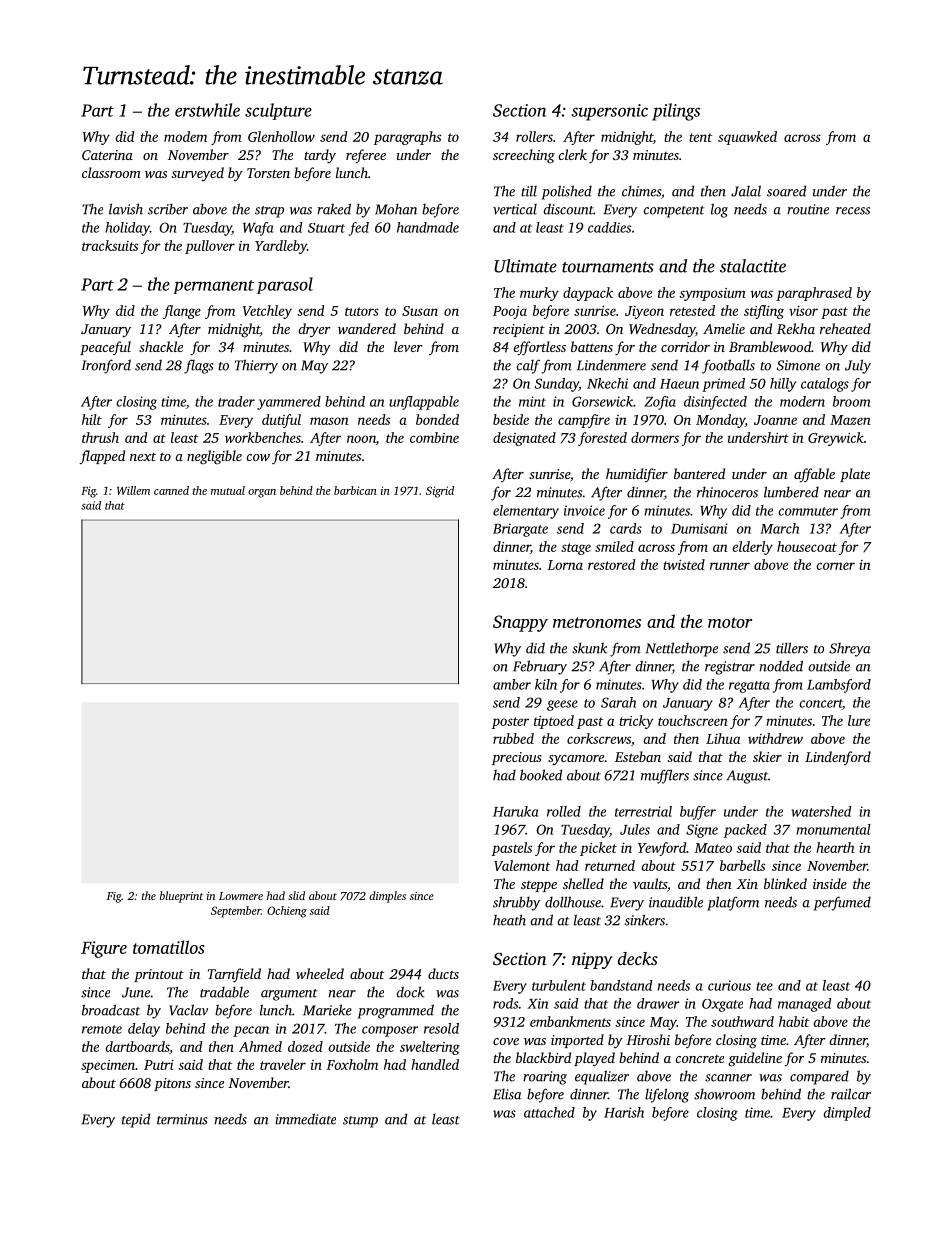 This screenshot has width=952, height=1233. What do you see at coordinates (407, 138) in the screenshot?
I see `paragraphs` at bounding box center [407, 138].
